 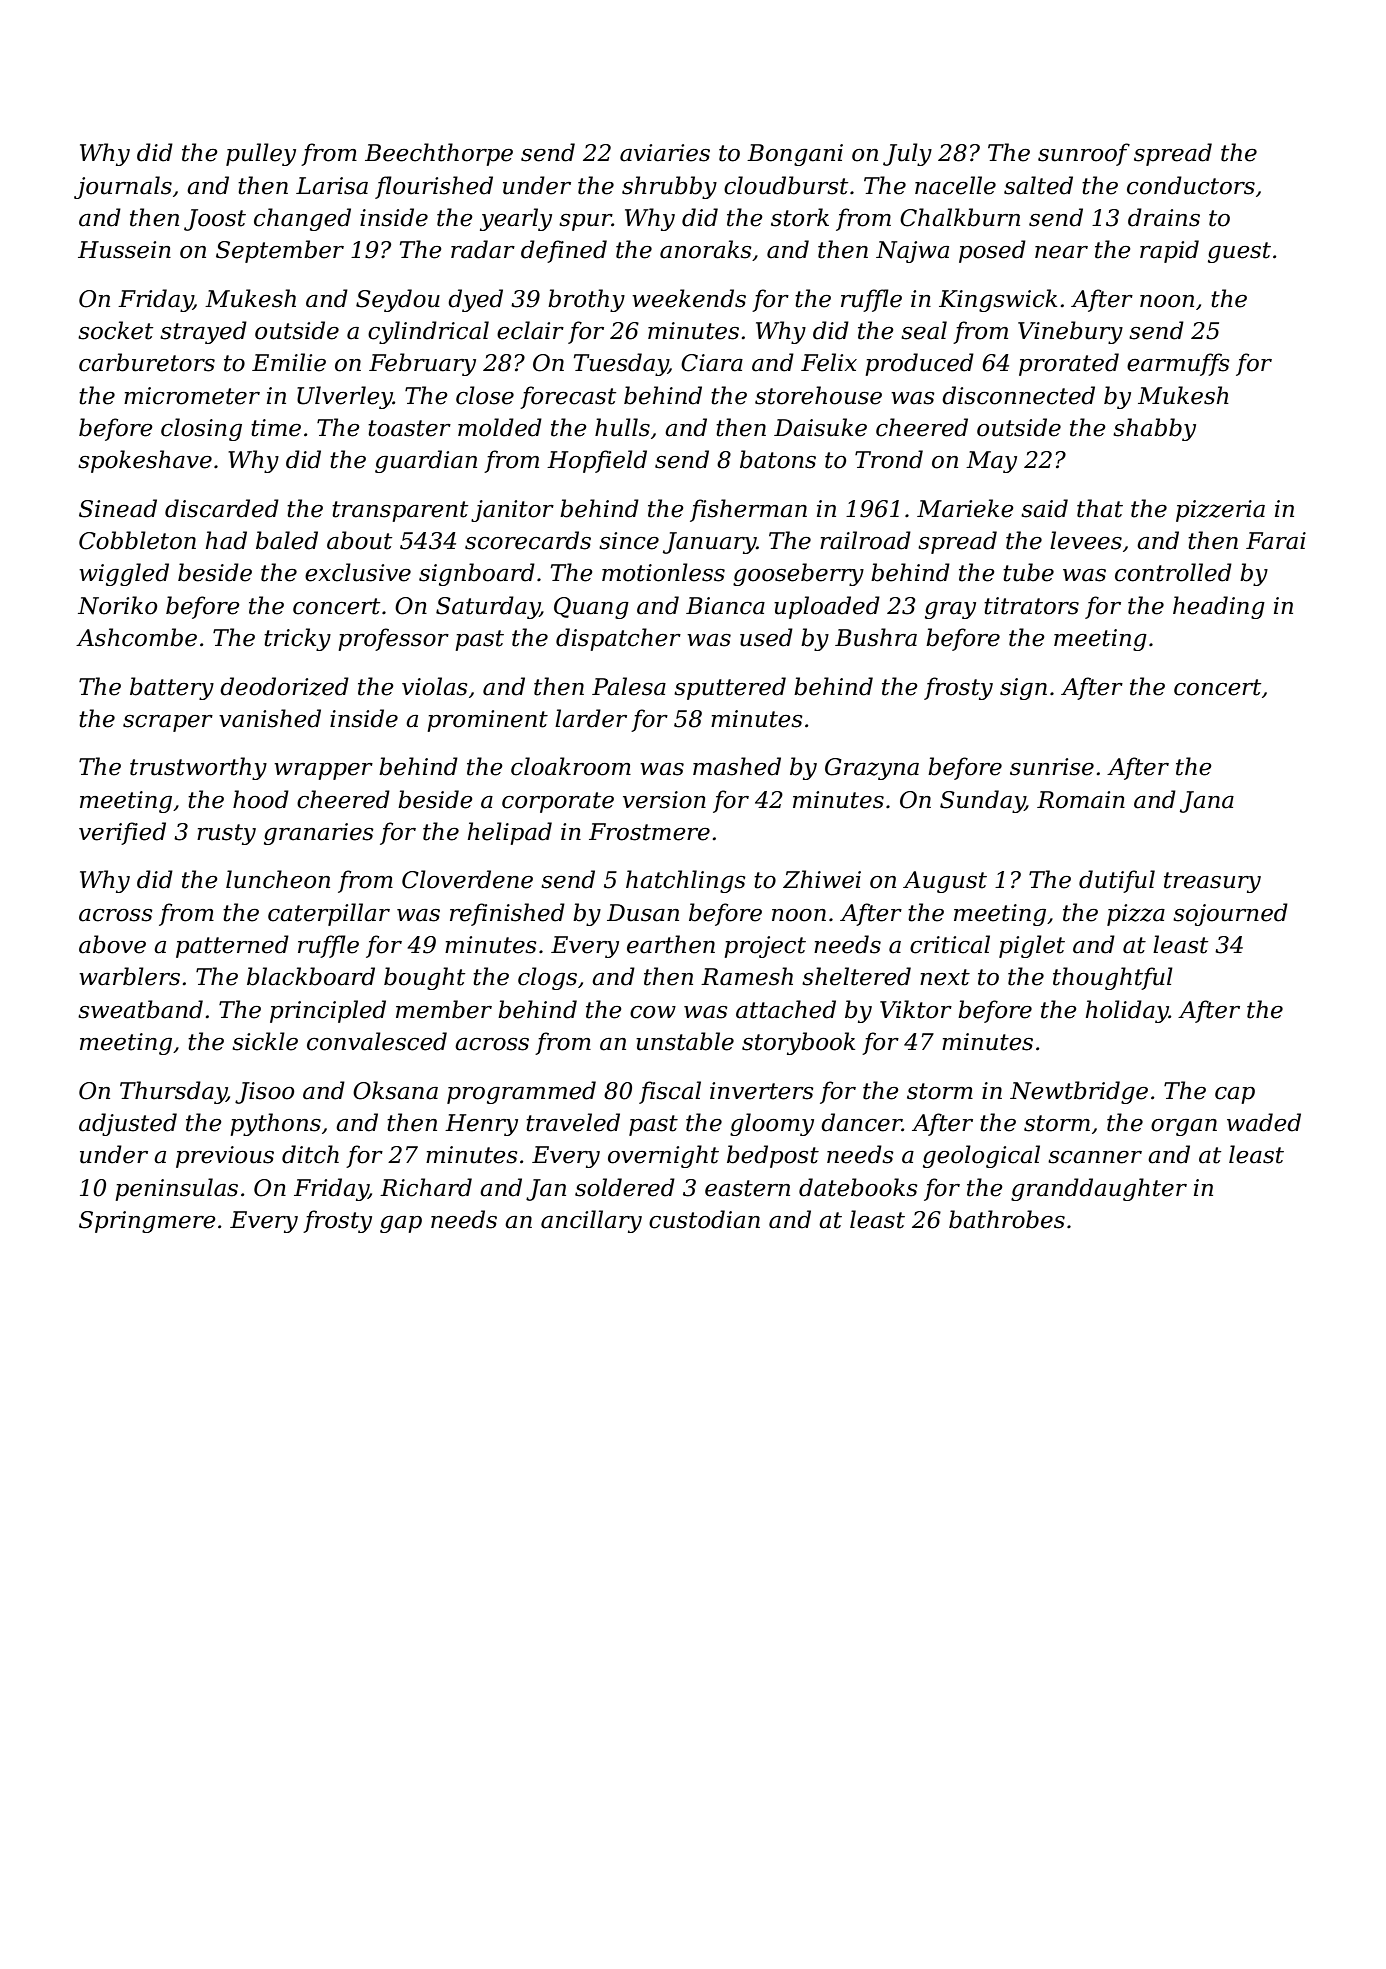 What do you see at coordinates (198, 768) in the screenshot?
I see `trustworthy` at bounding box center [198, 768].
